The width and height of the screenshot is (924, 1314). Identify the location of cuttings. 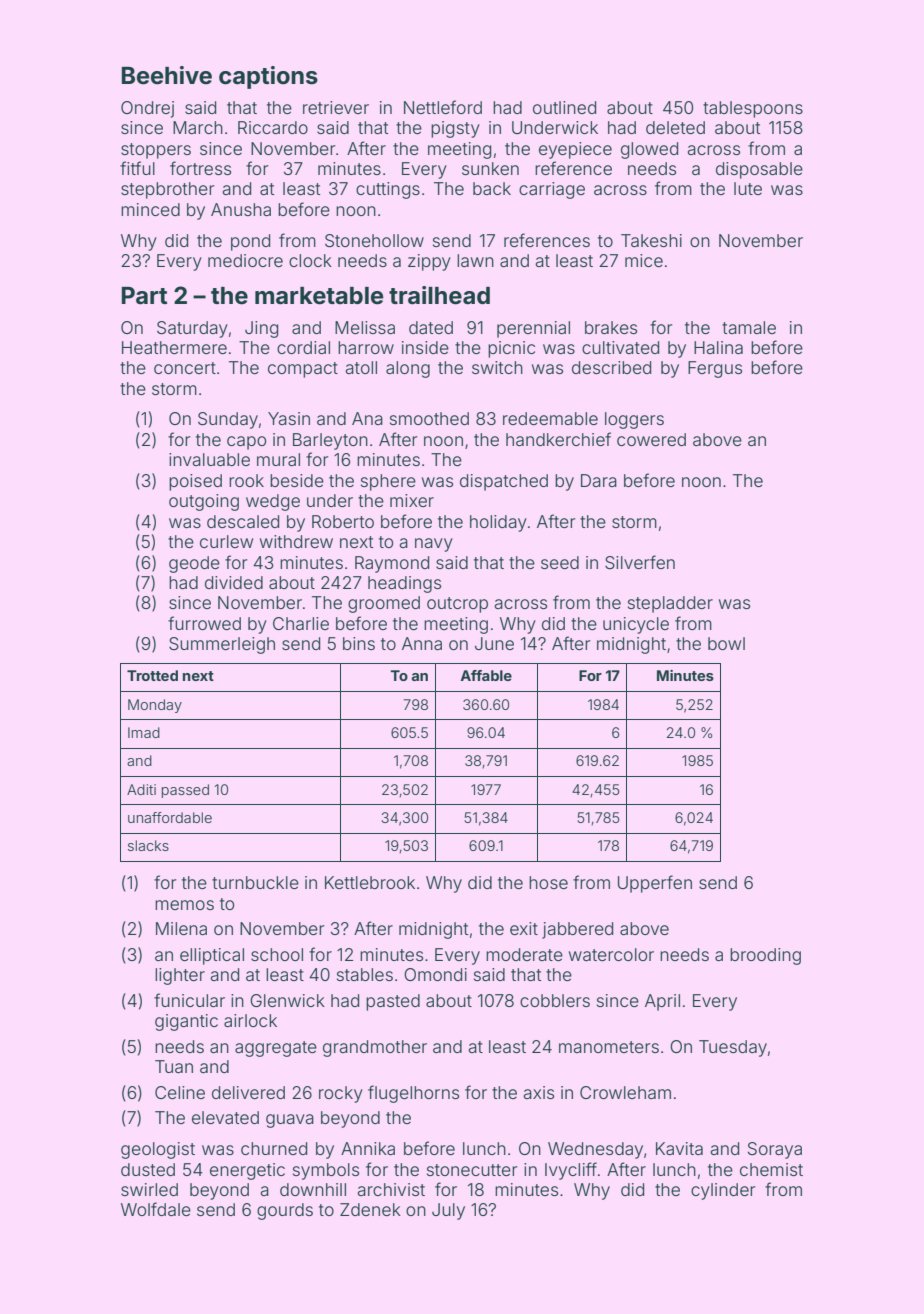
(388, 190).
